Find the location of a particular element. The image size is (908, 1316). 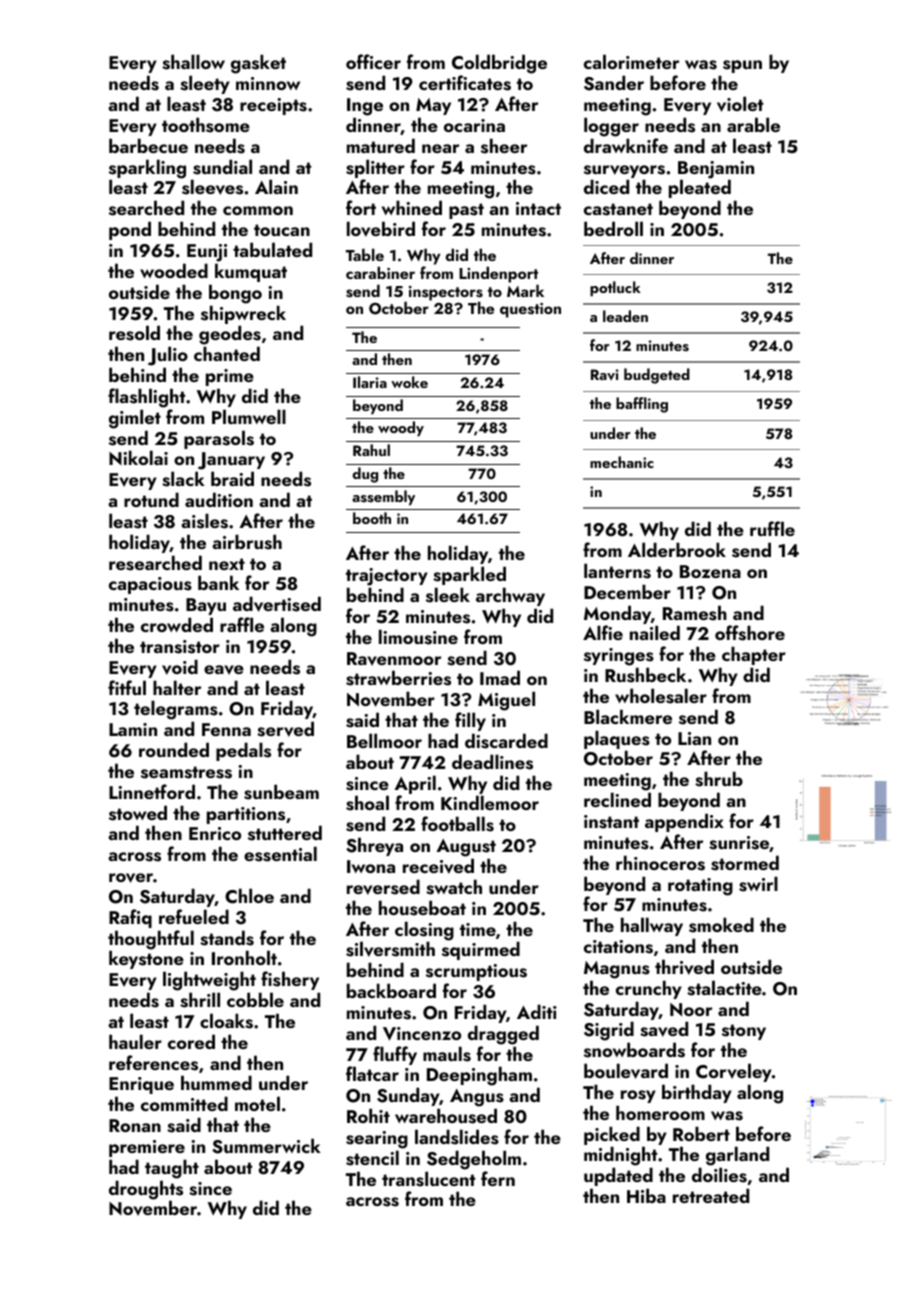

Alderbrook is located at coordinates (677, 549).
